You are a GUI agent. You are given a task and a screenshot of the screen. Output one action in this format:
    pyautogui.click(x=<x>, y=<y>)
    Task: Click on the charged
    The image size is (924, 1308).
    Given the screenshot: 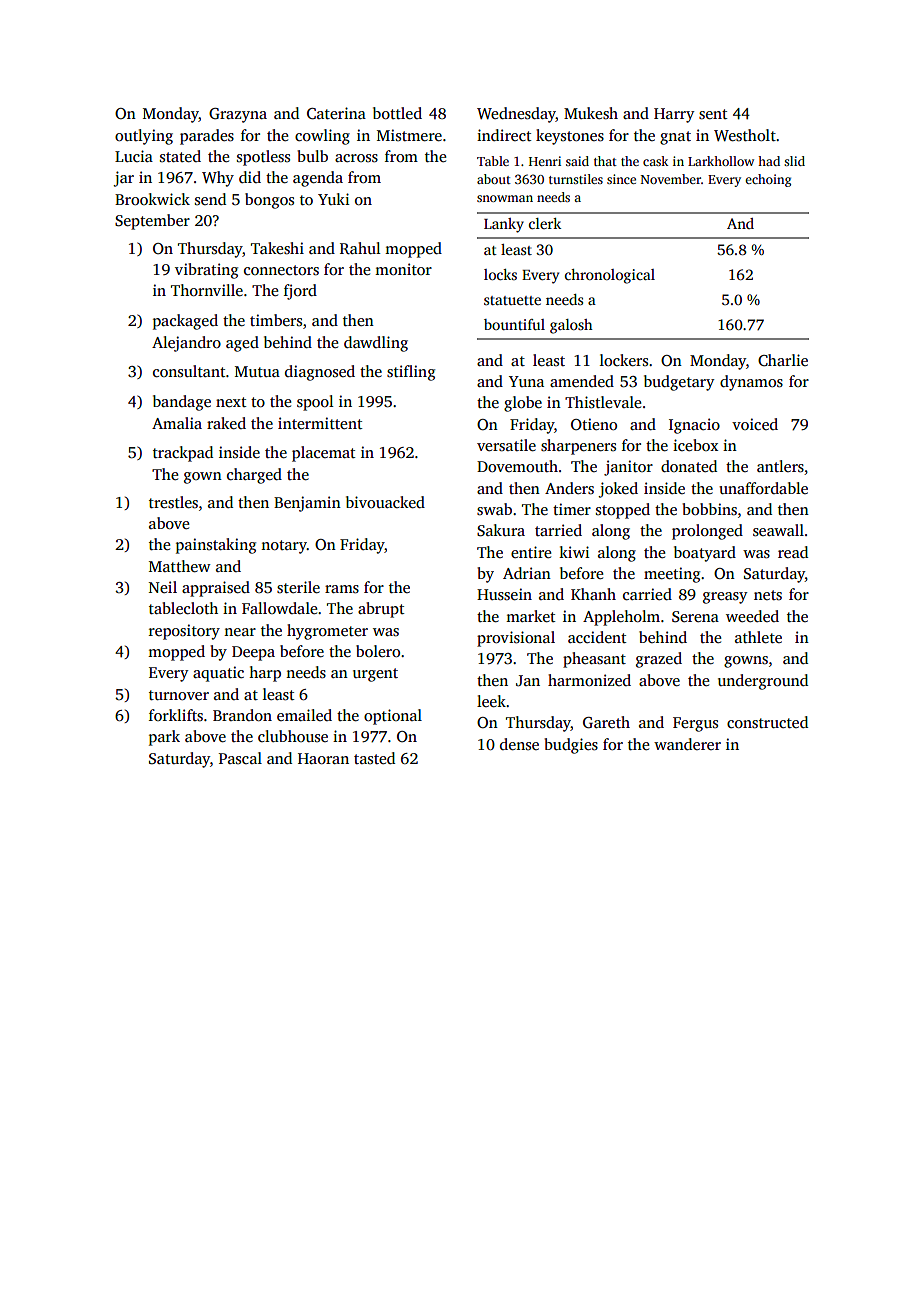 What is the action you would take?
    pyautogui.click(x=254, y=476)
